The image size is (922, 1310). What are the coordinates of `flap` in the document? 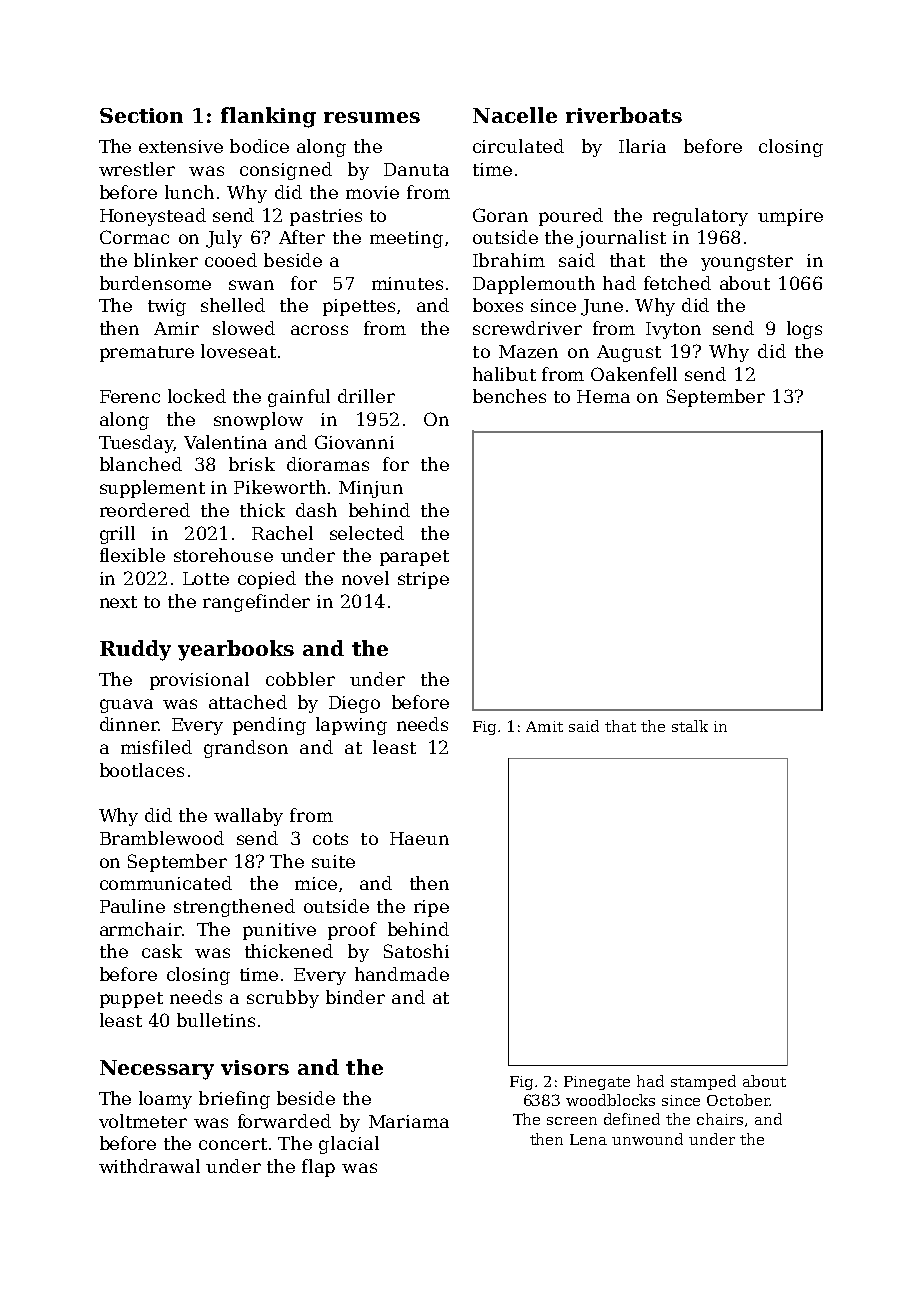 It's located at (318, 1168).
